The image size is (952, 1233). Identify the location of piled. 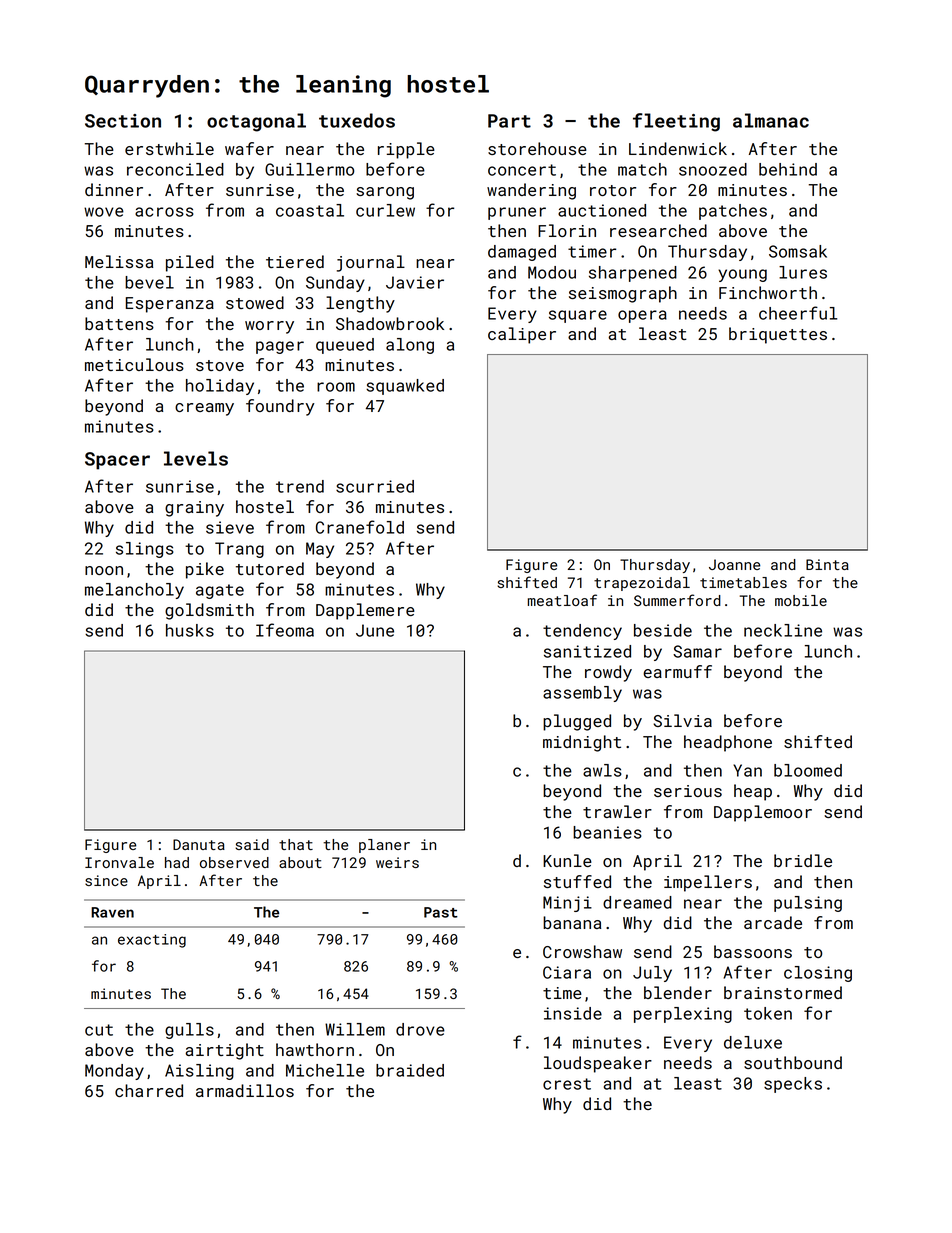
(190, 263).
